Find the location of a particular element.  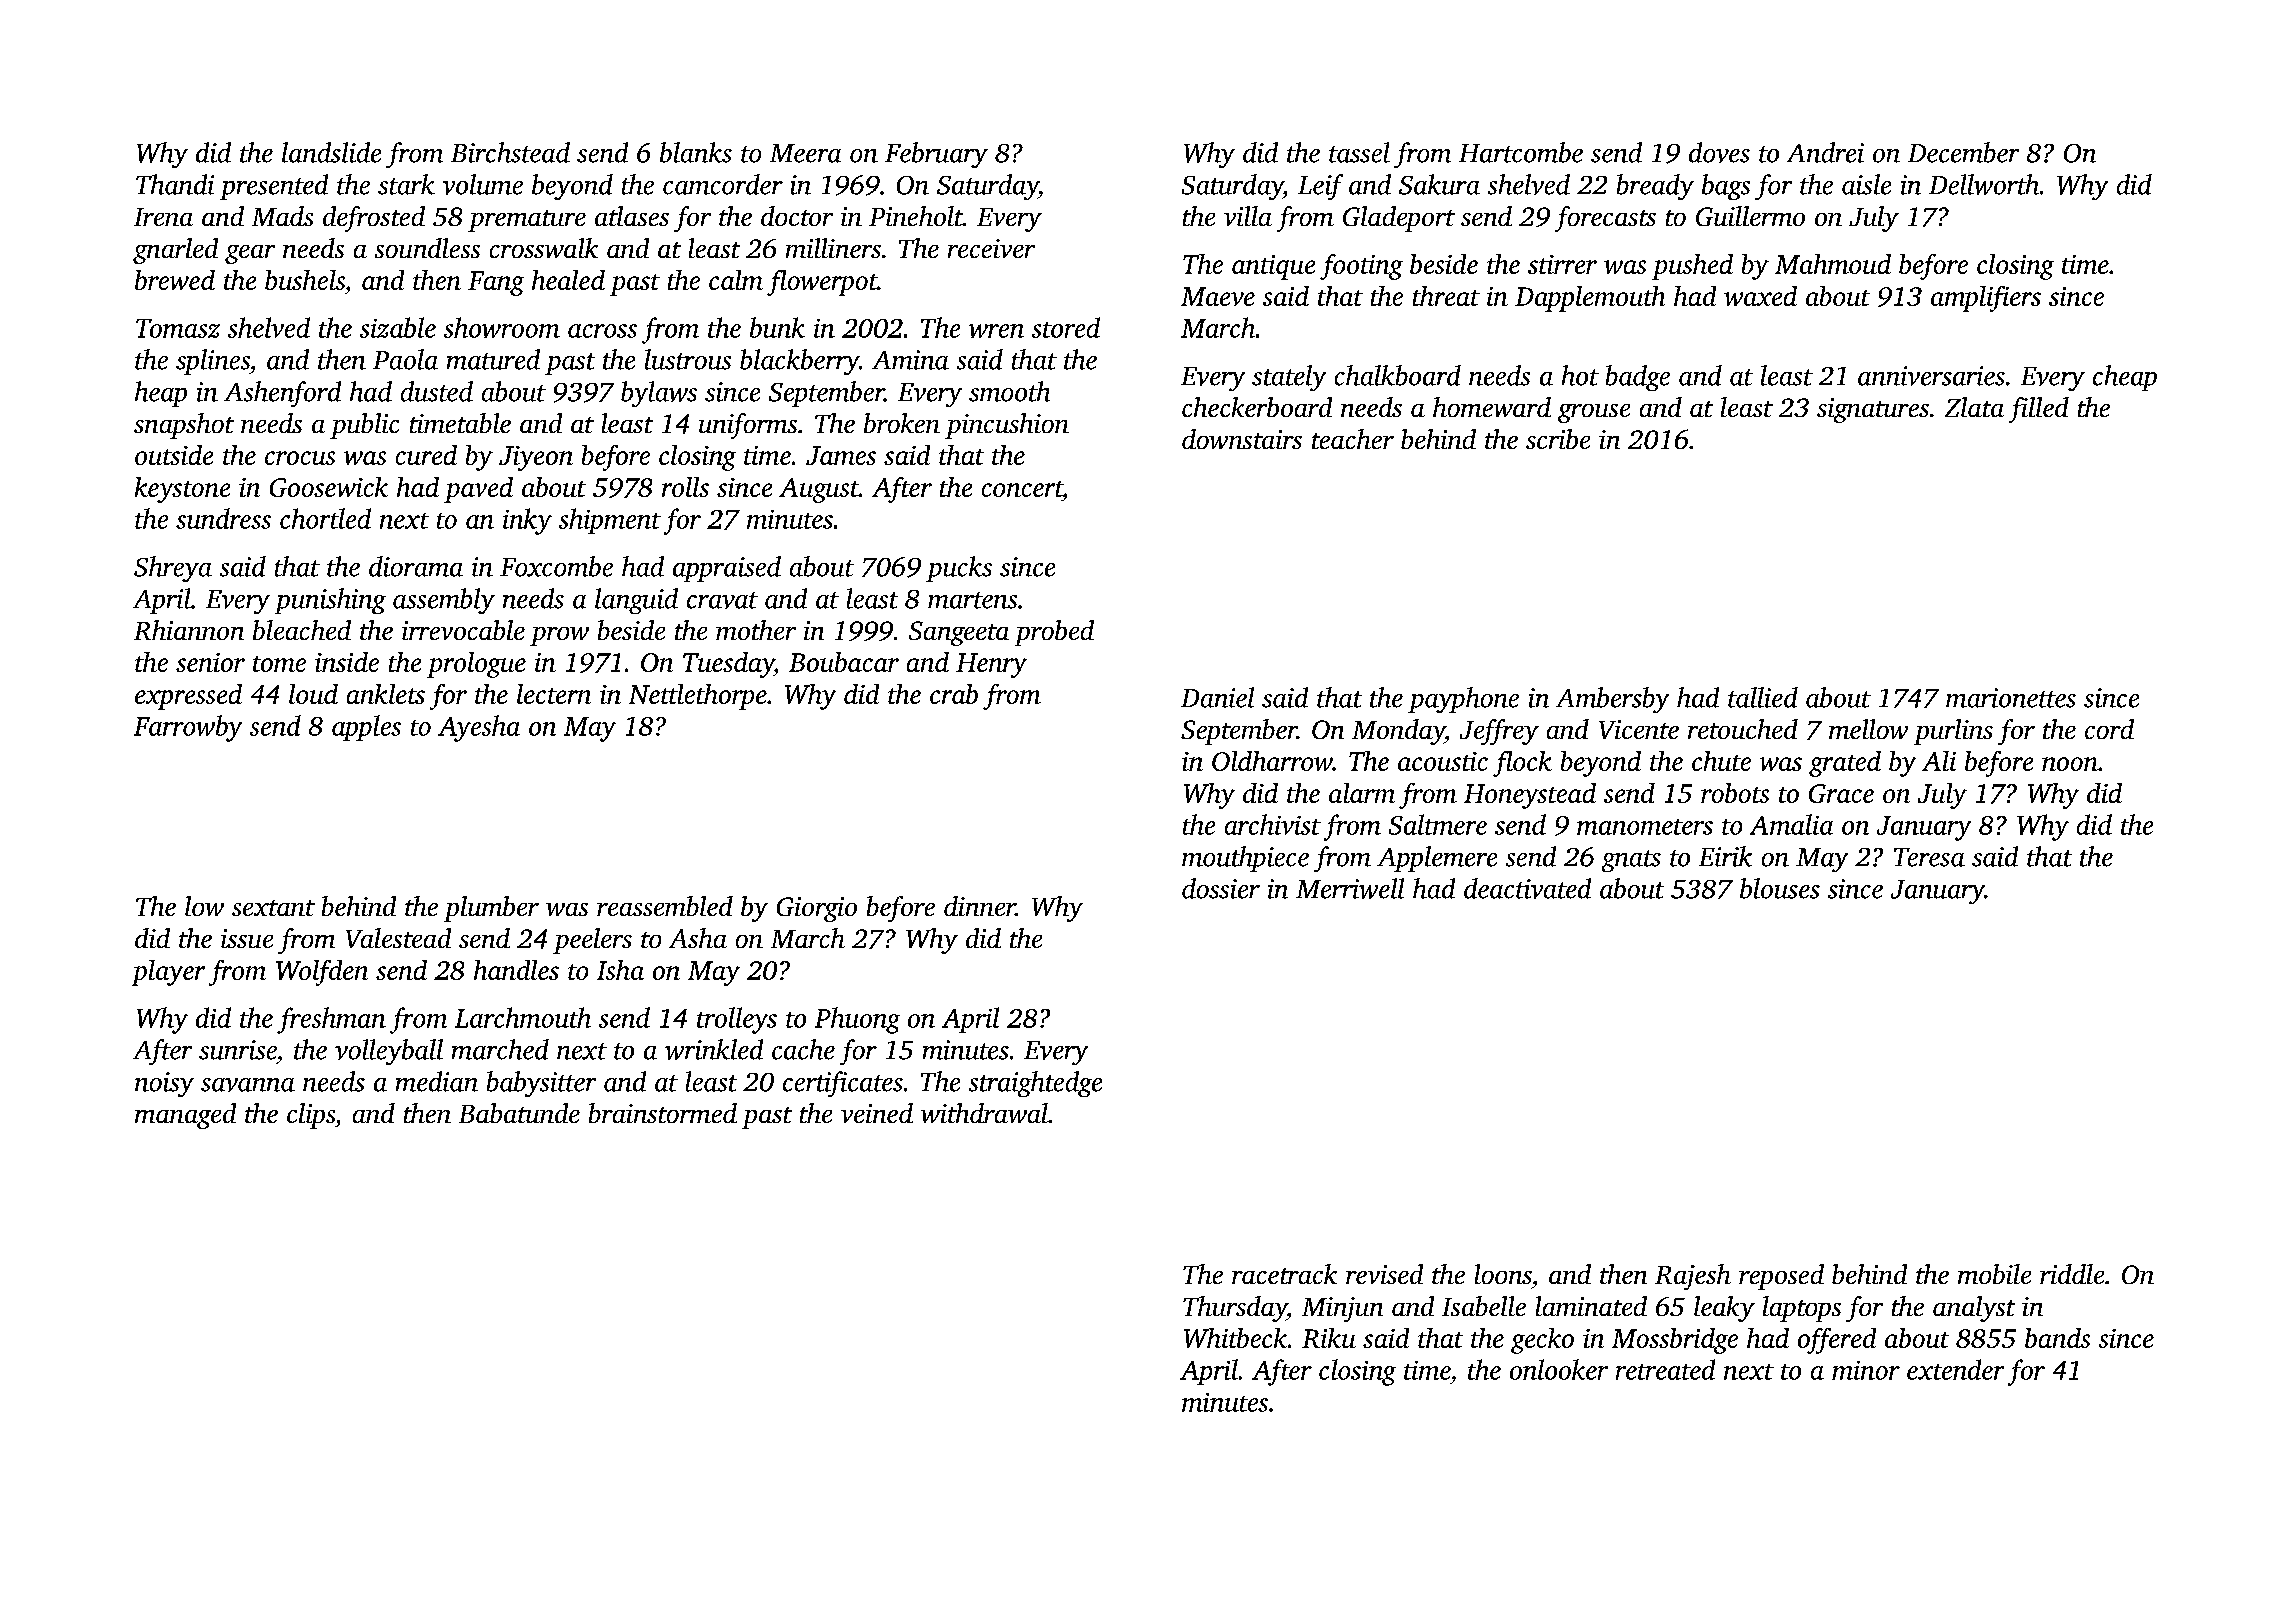

Ashenford is located at coordinates (282, 394).
